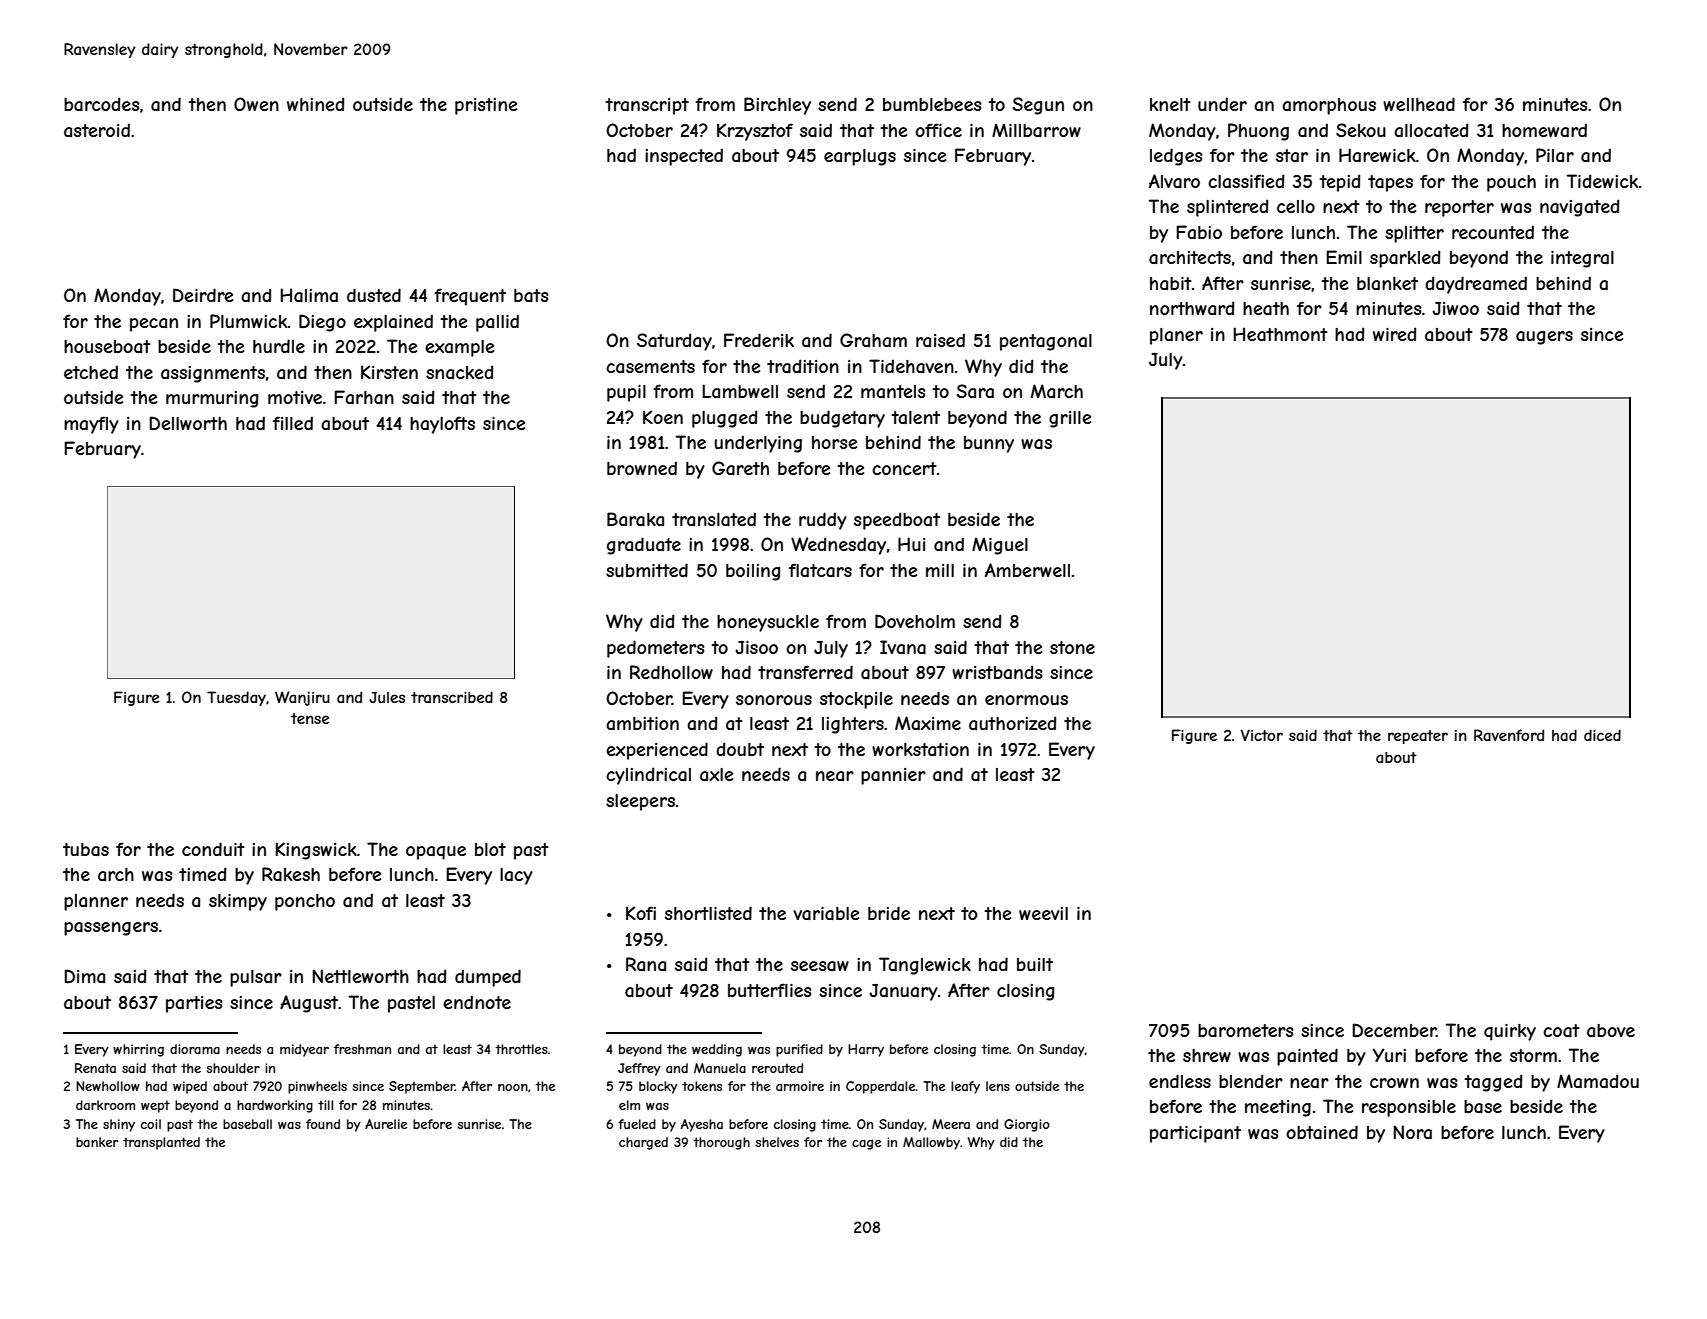 Image resolution: width=1707 pixels, height=1319 pixels. Describe the element at coordinates (1176, 336) in the document. I see `planer` at that location.
